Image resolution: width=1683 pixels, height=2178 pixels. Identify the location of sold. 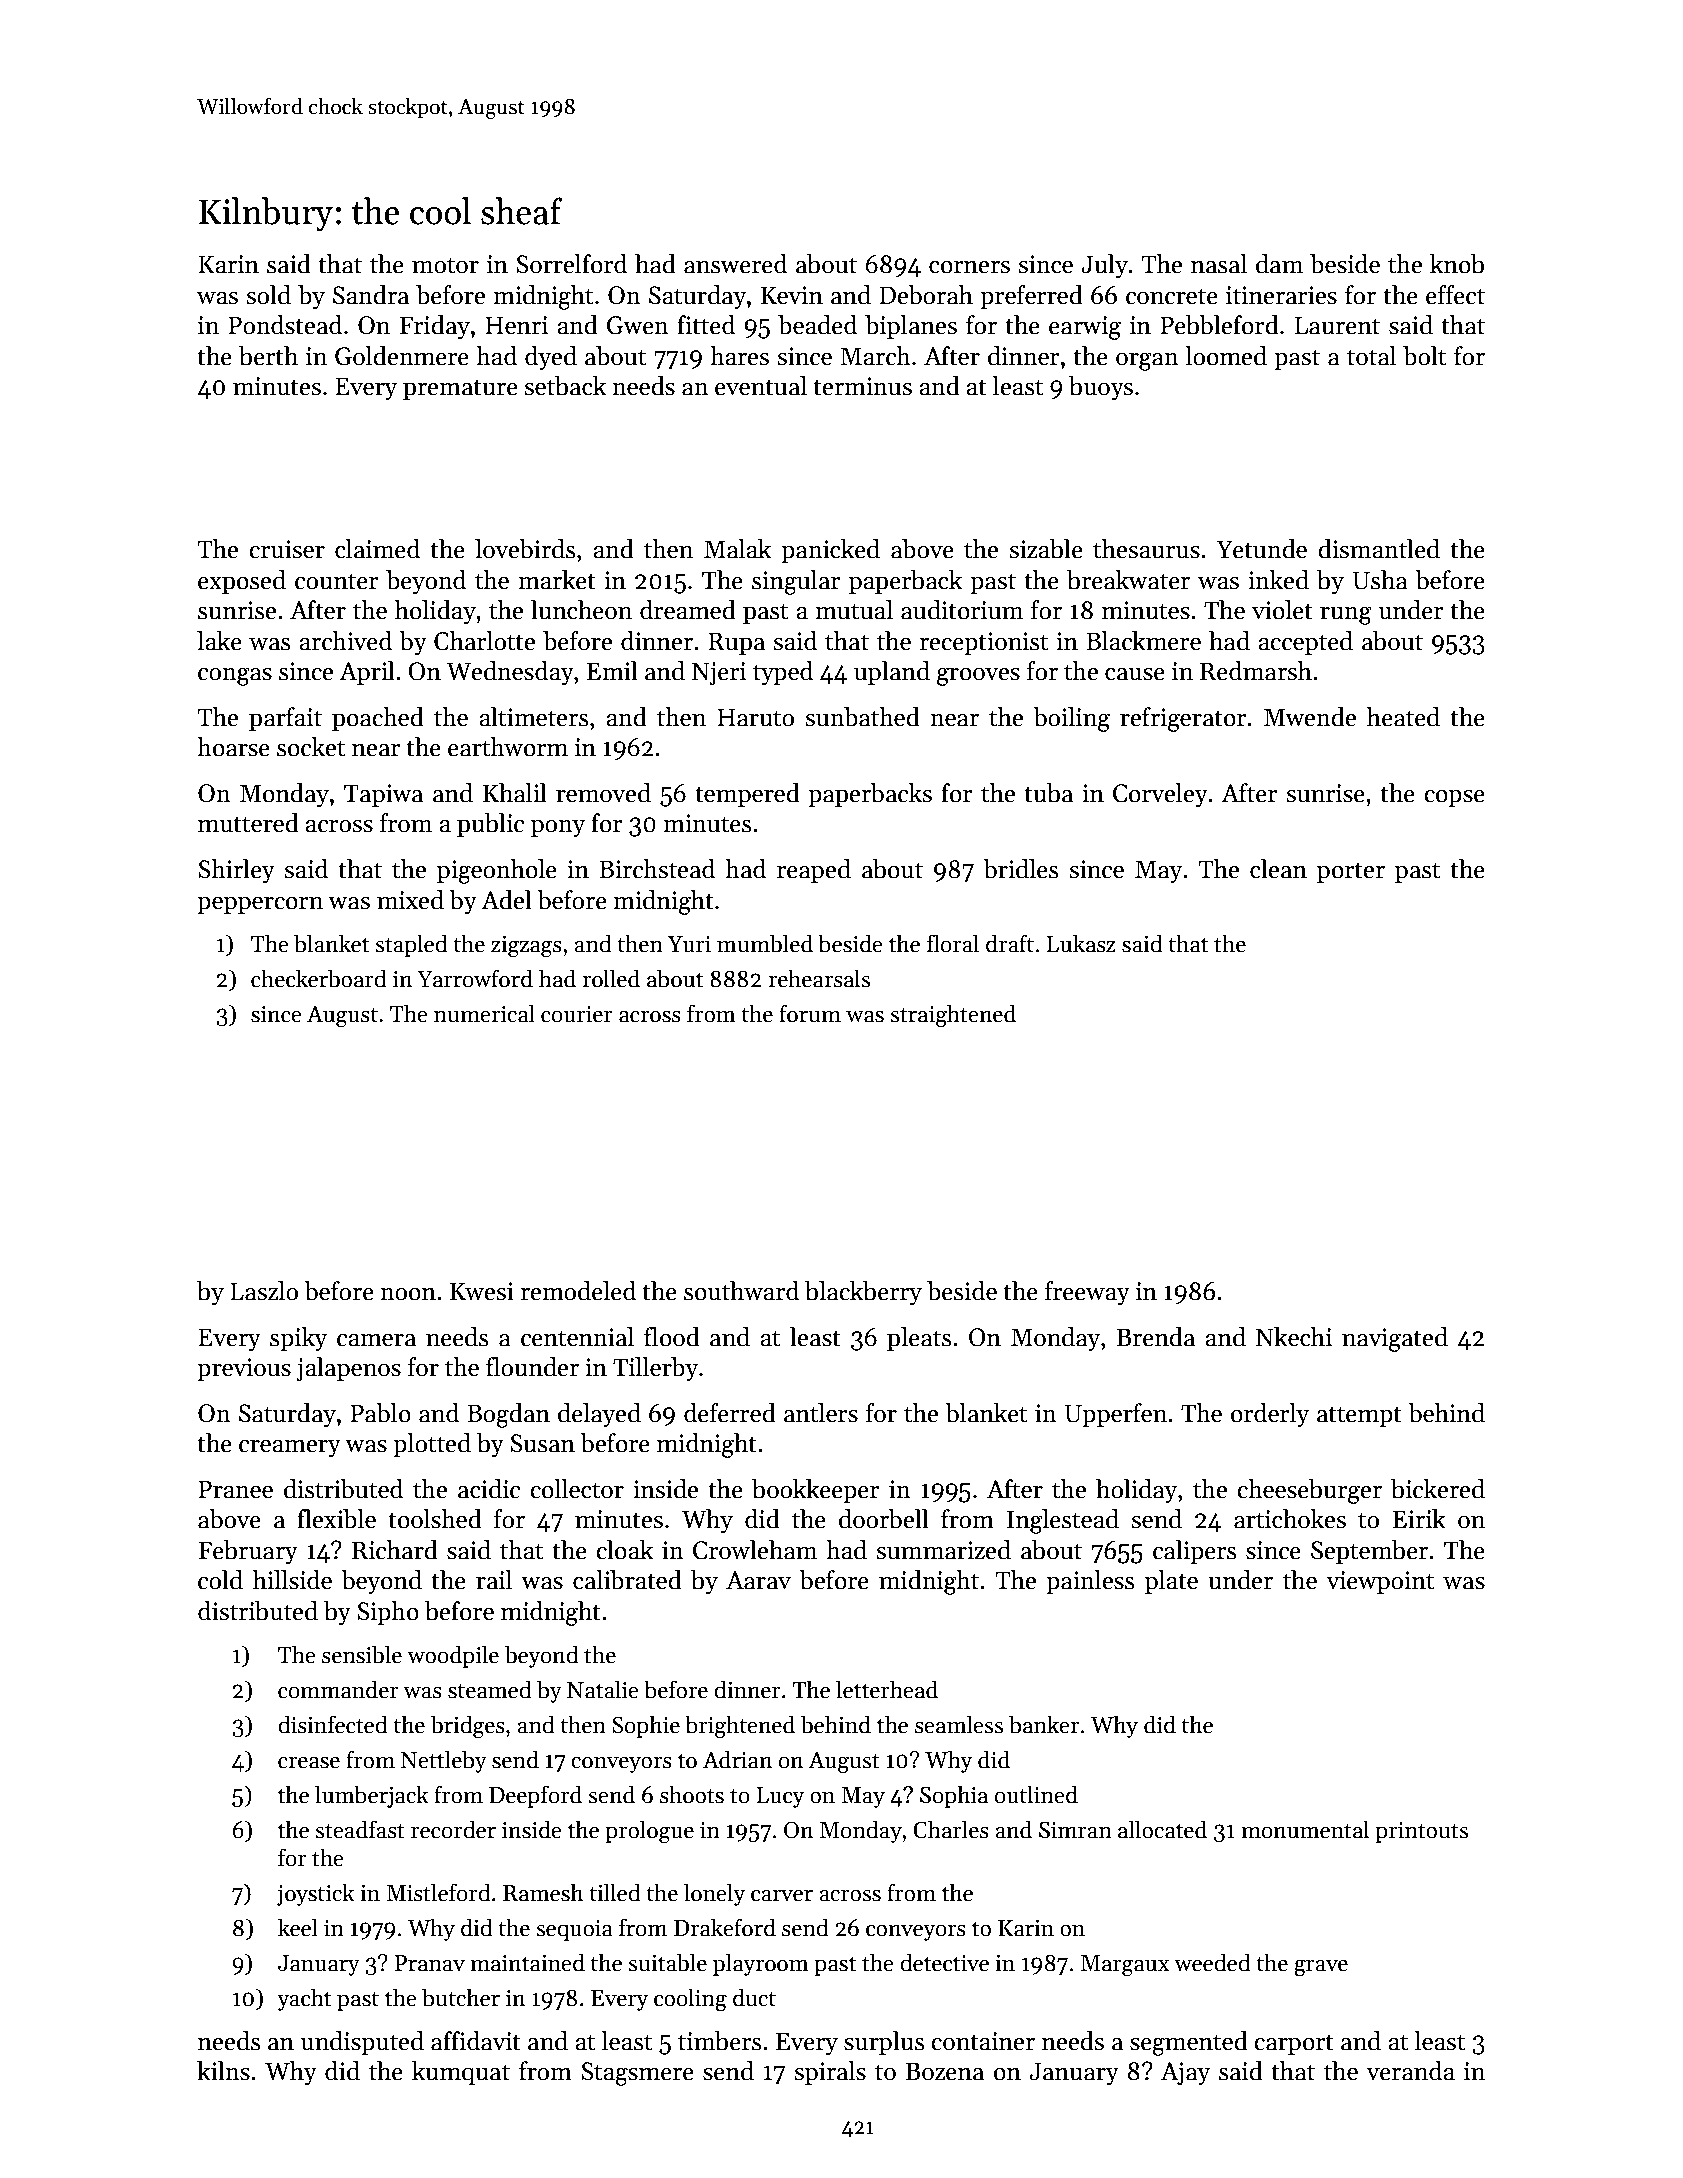
(268, 295).
